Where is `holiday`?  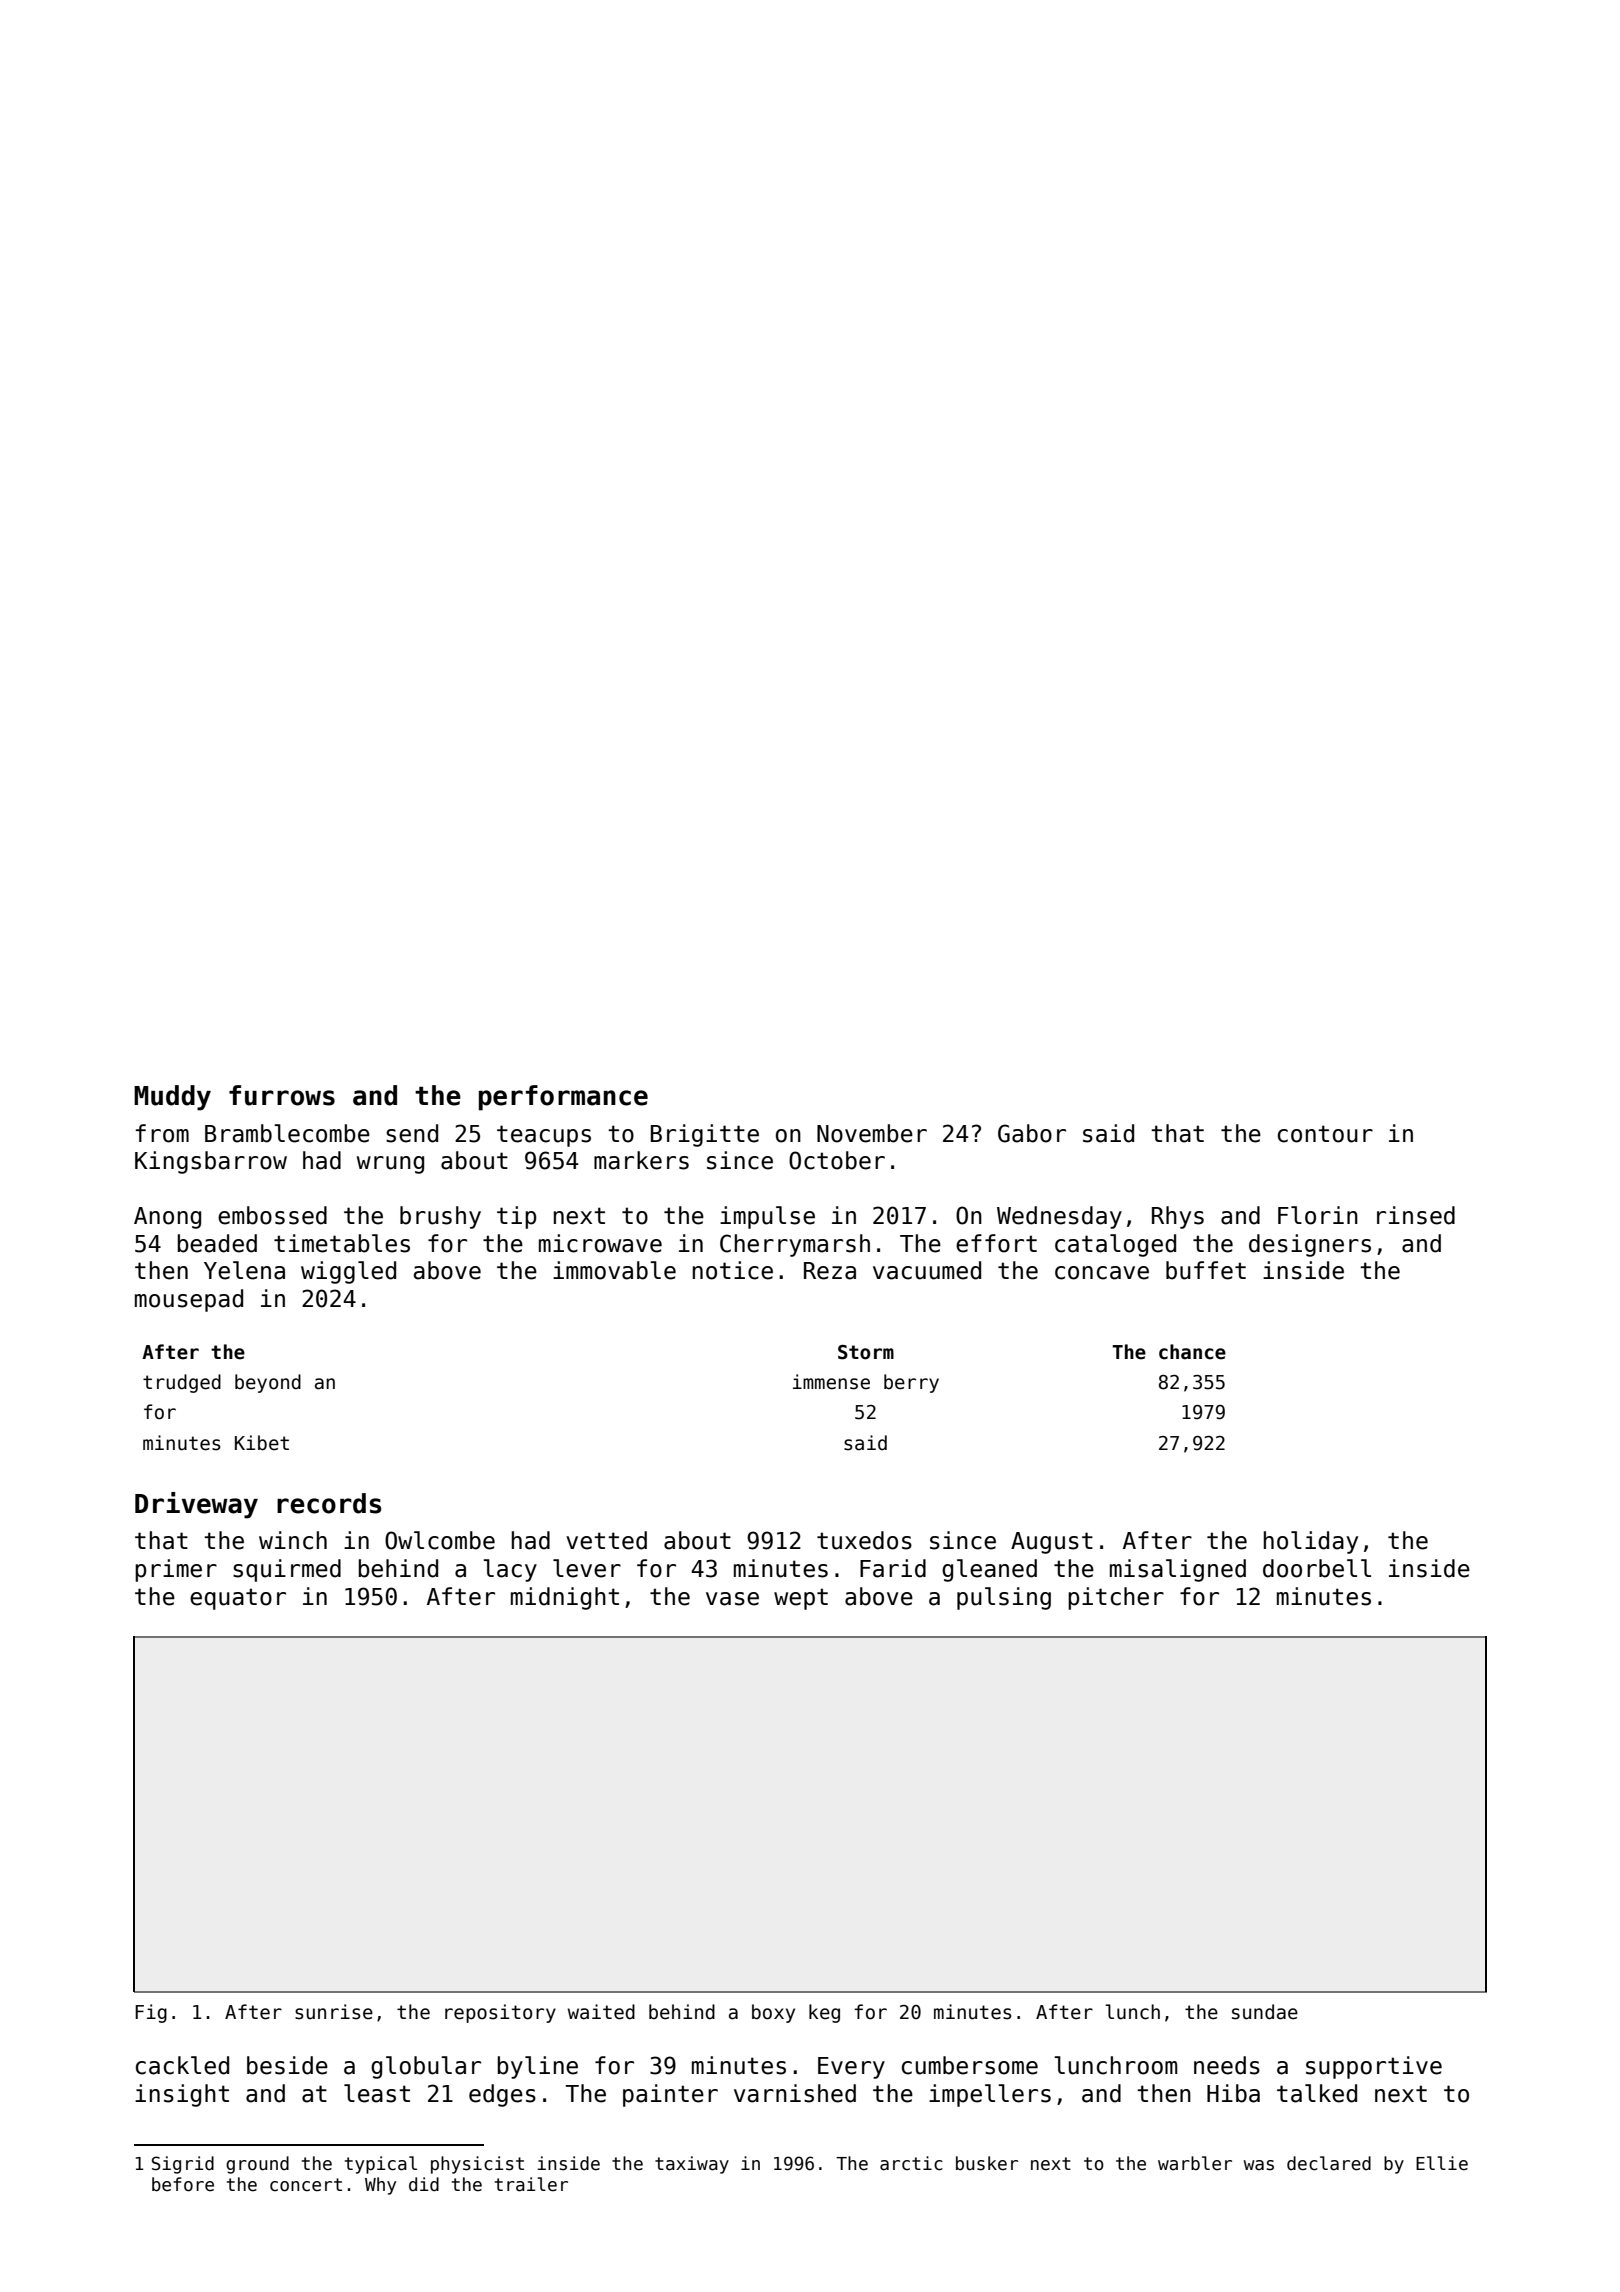
holiday is located at coordinates (1311, 1542).
